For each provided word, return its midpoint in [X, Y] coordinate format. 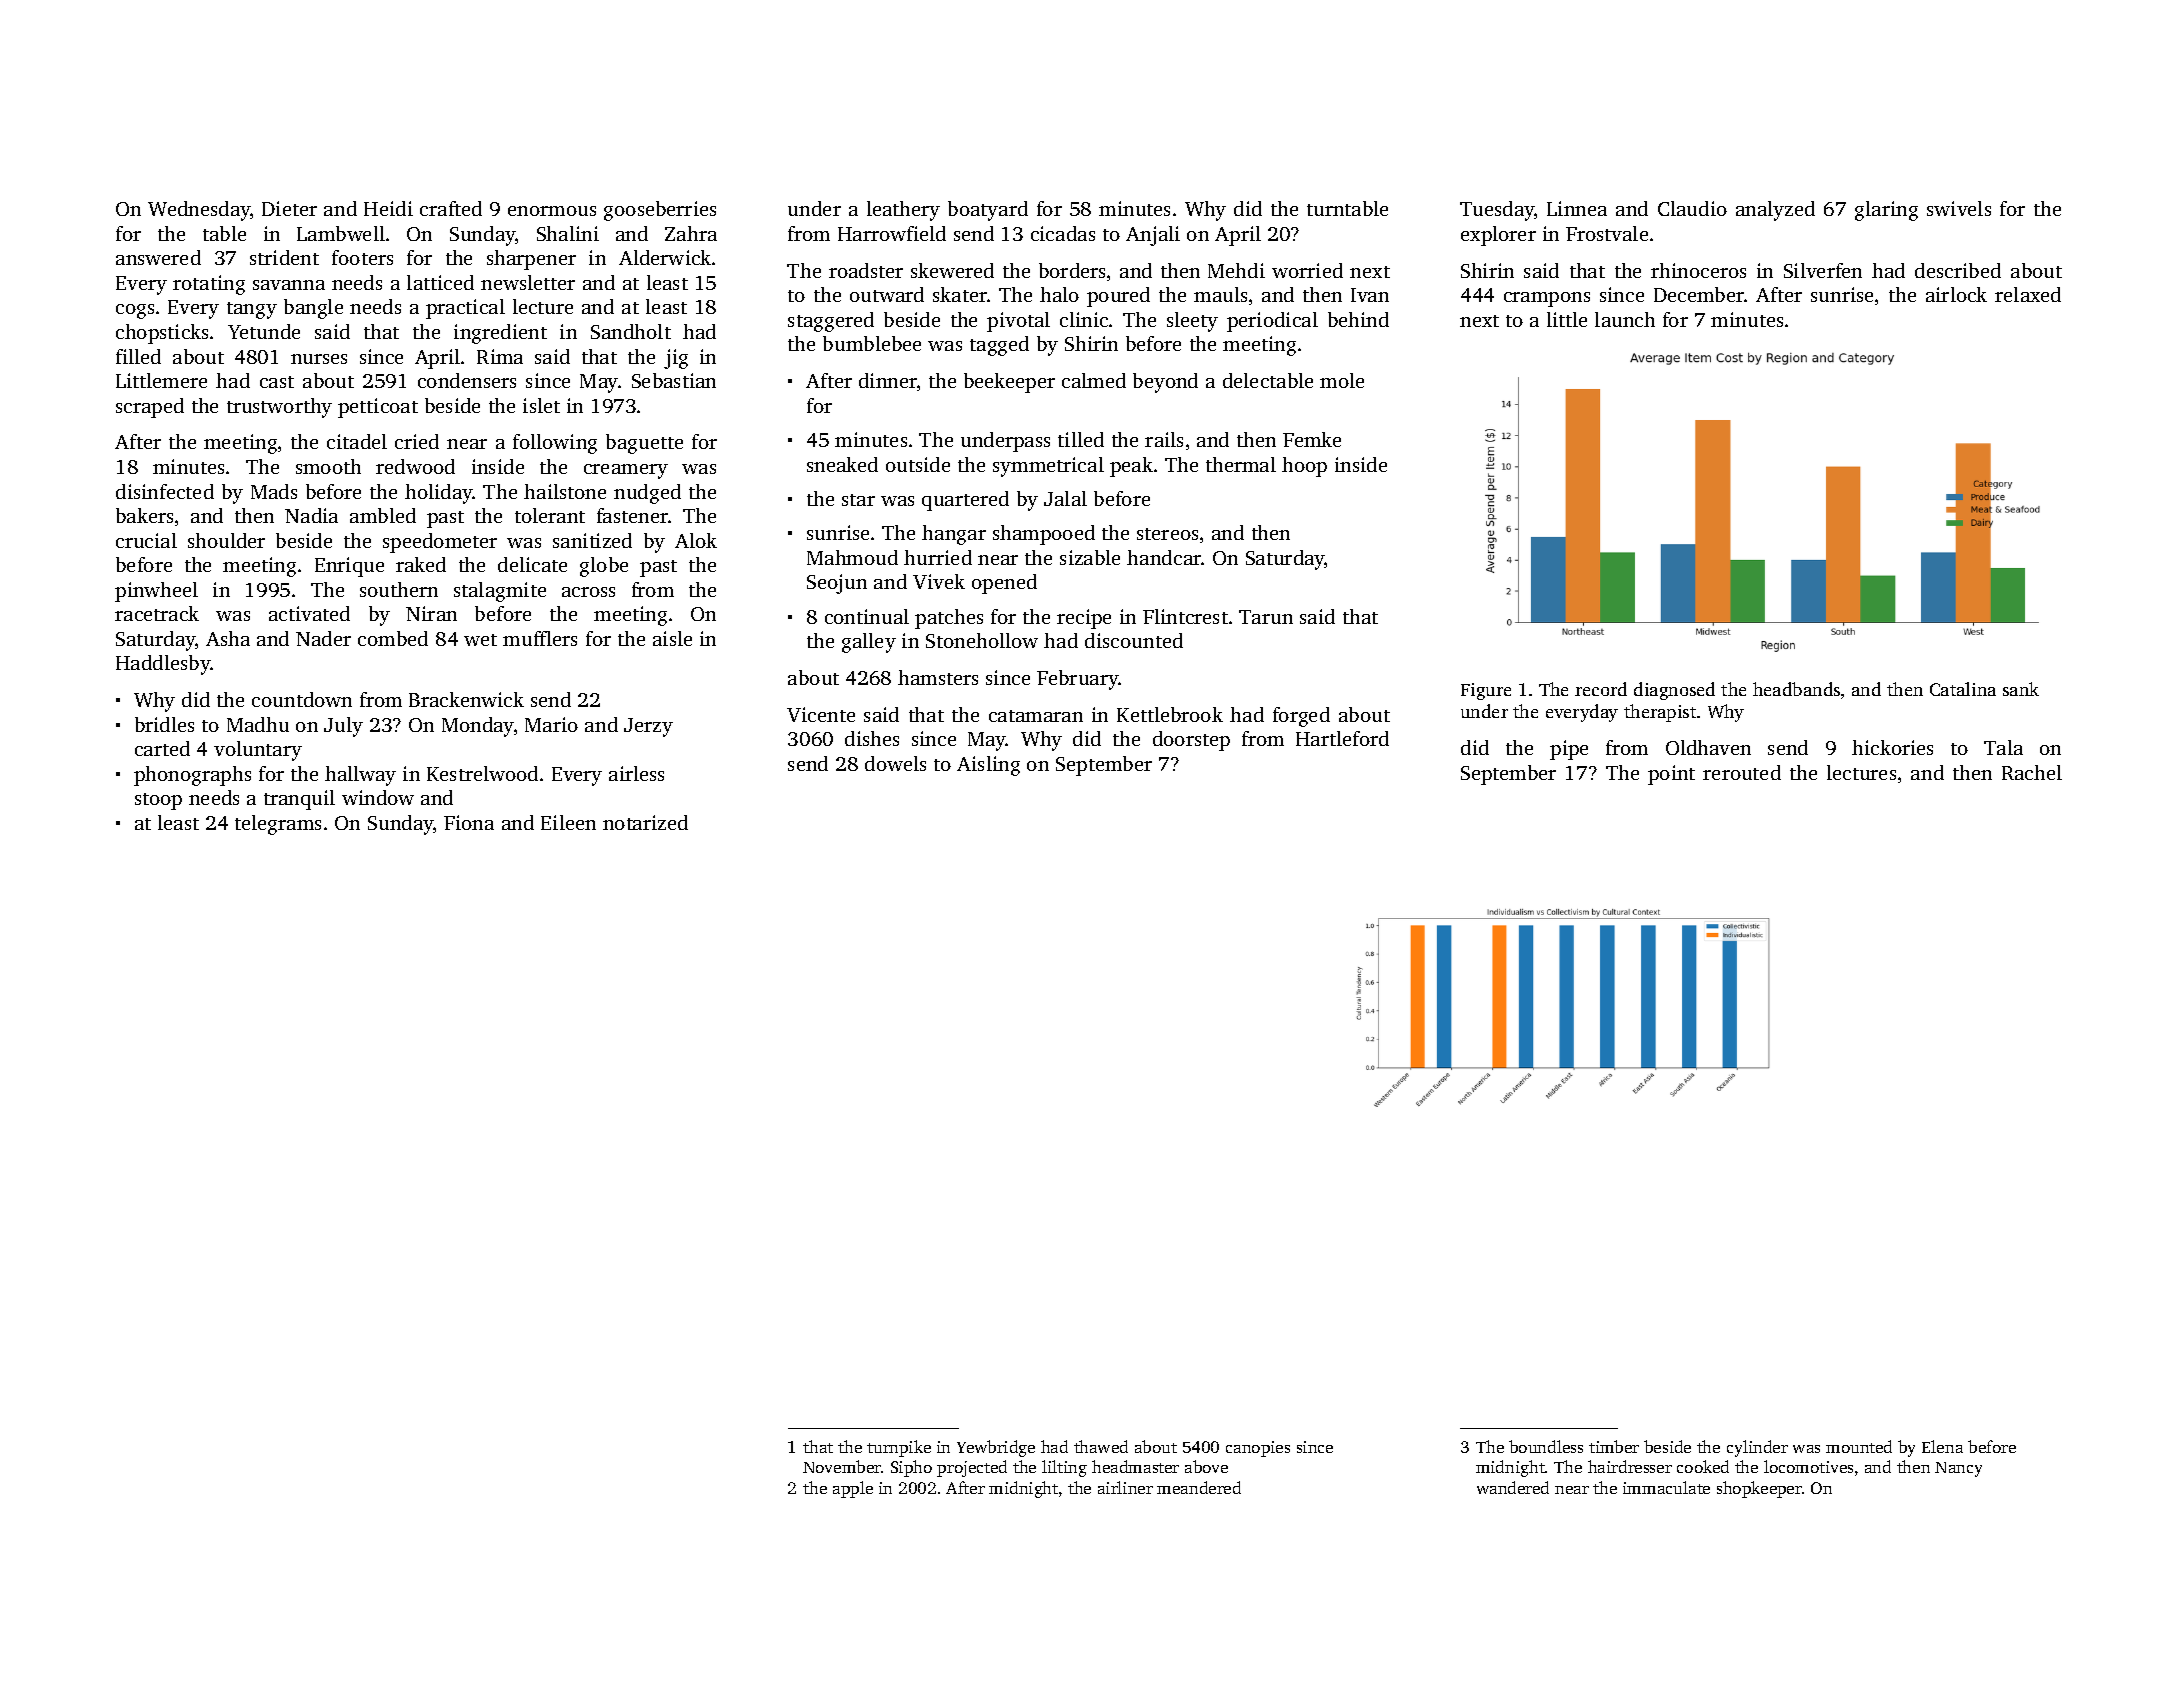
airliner [1125, 1487]
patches [949, 619]
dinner [888, 380]
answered [158, 257]
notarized [645, 822]
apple [853, 1489]
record [1601, 689]
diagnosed [1674, 691]
